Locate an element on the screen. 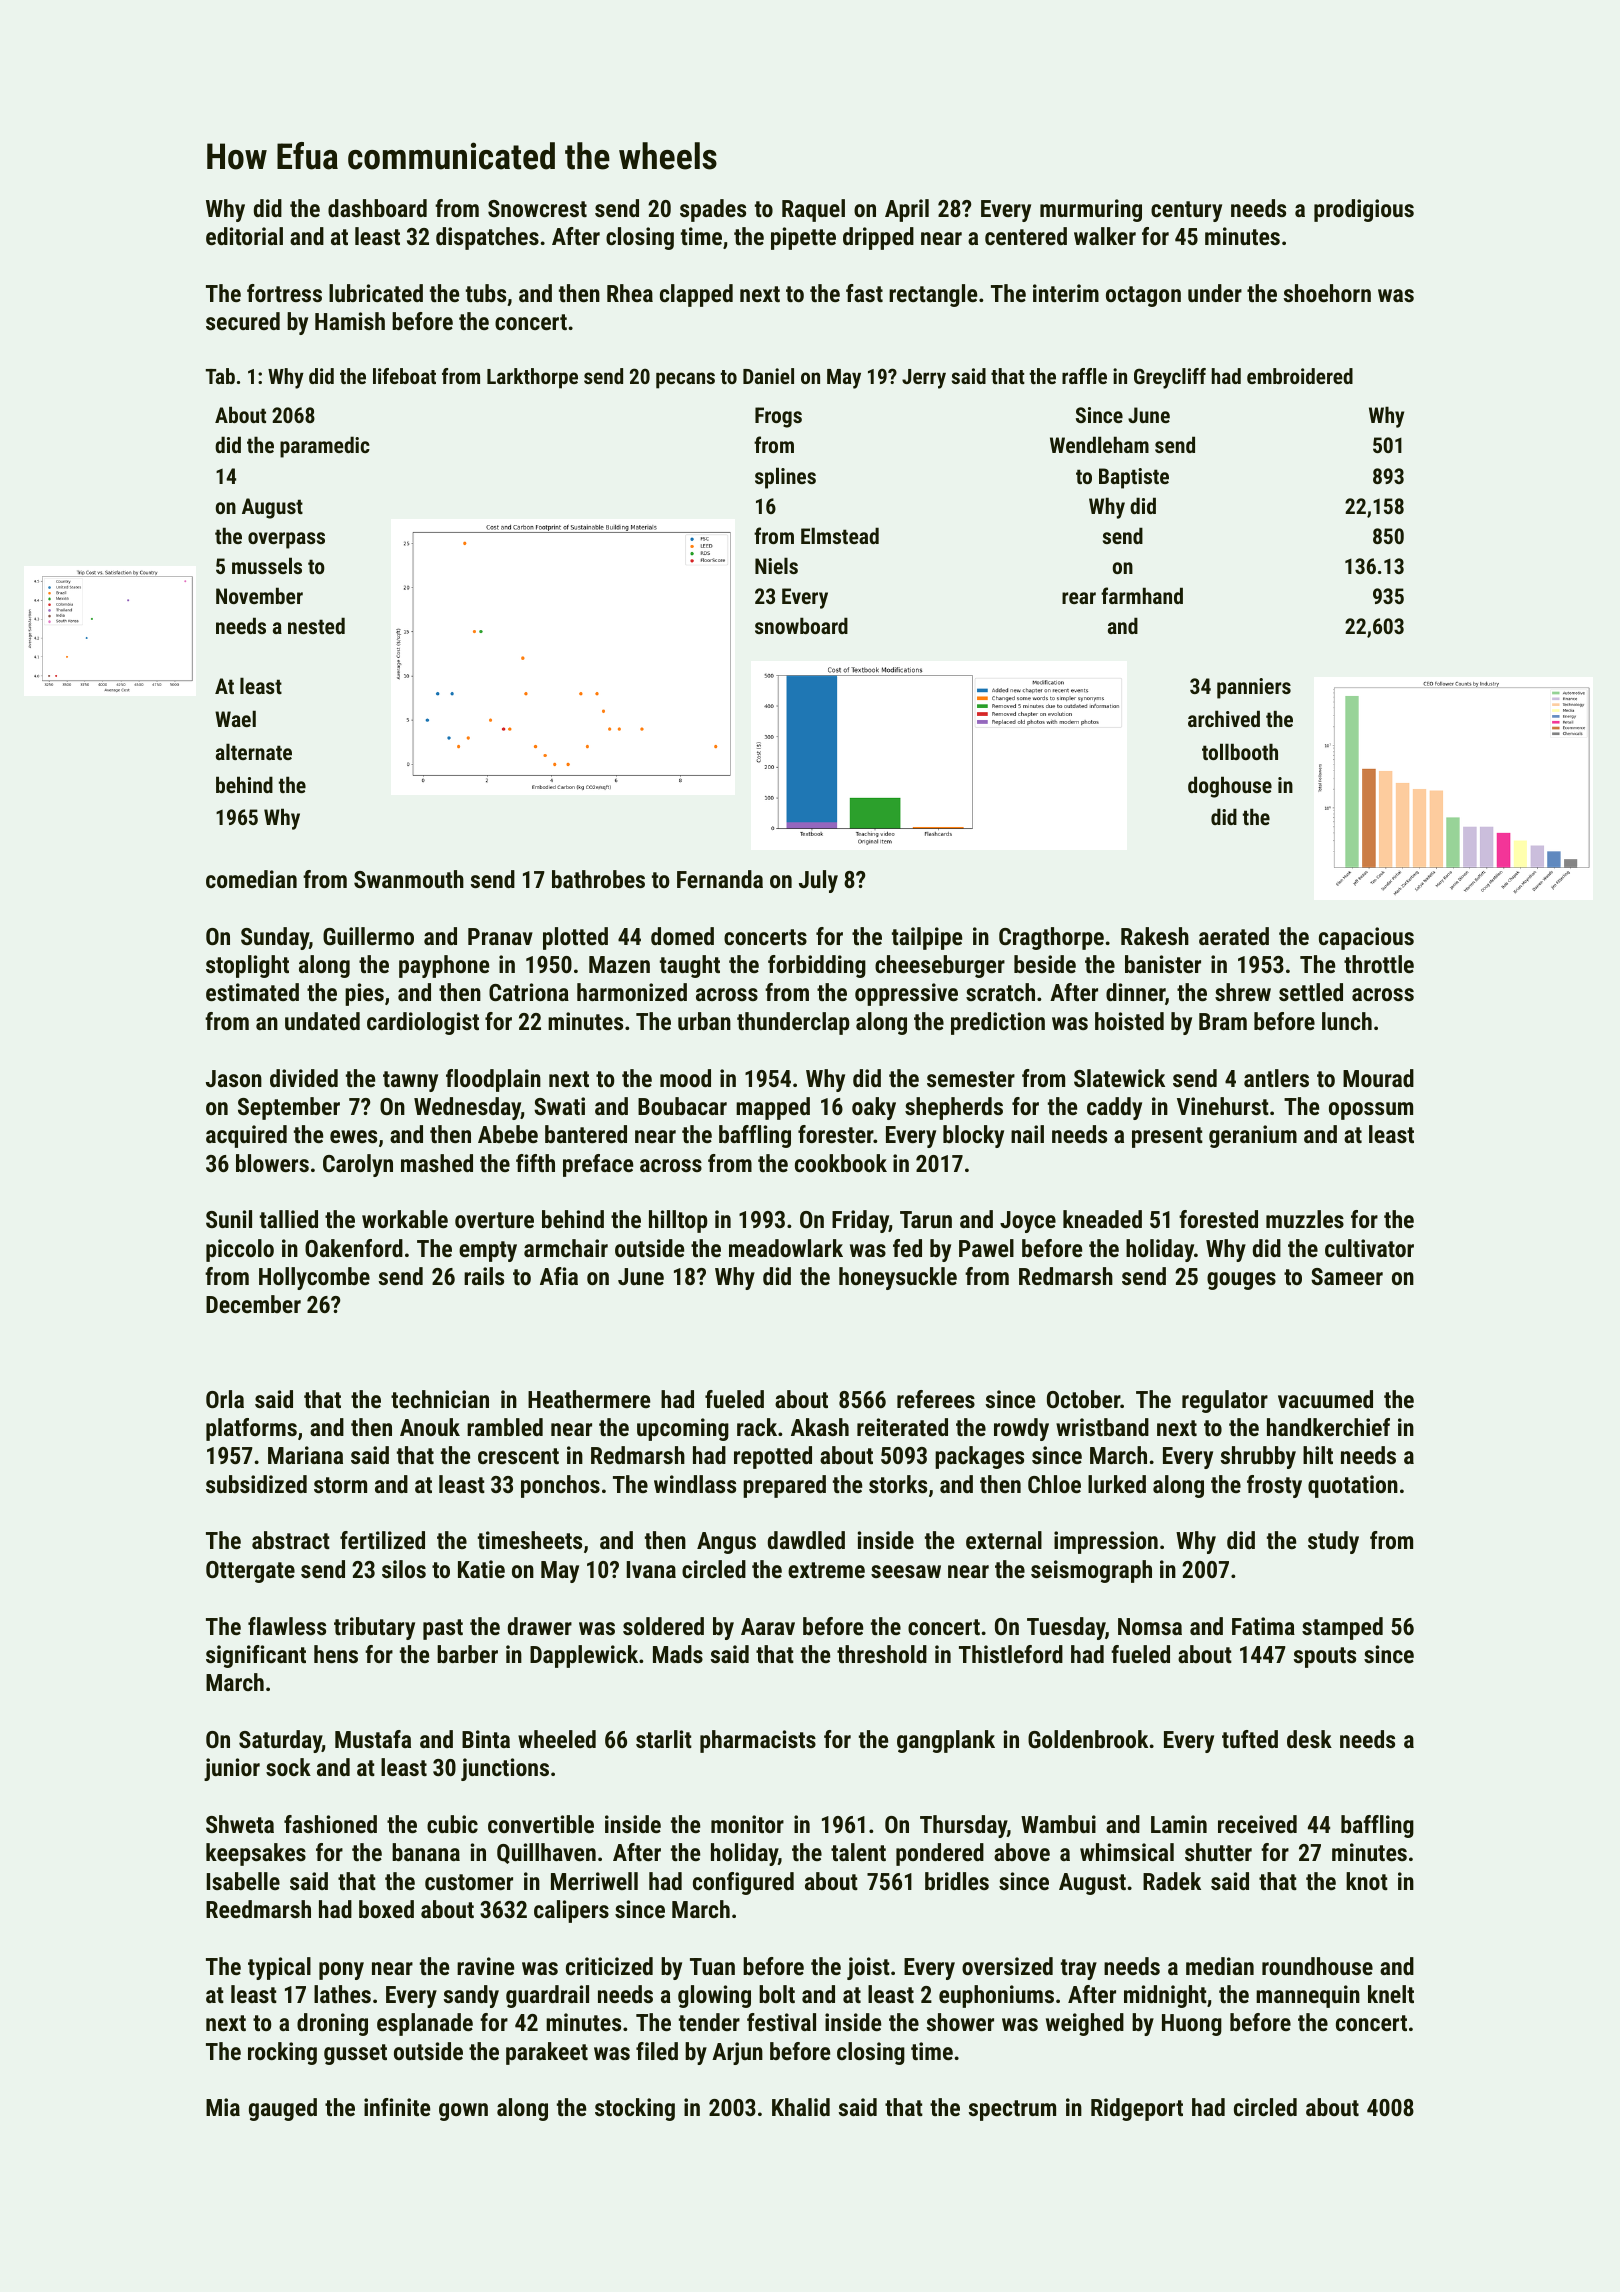 The height and width of the screenshot is (2292, 1620). gangplank is located at coordinates (946, 1741).
